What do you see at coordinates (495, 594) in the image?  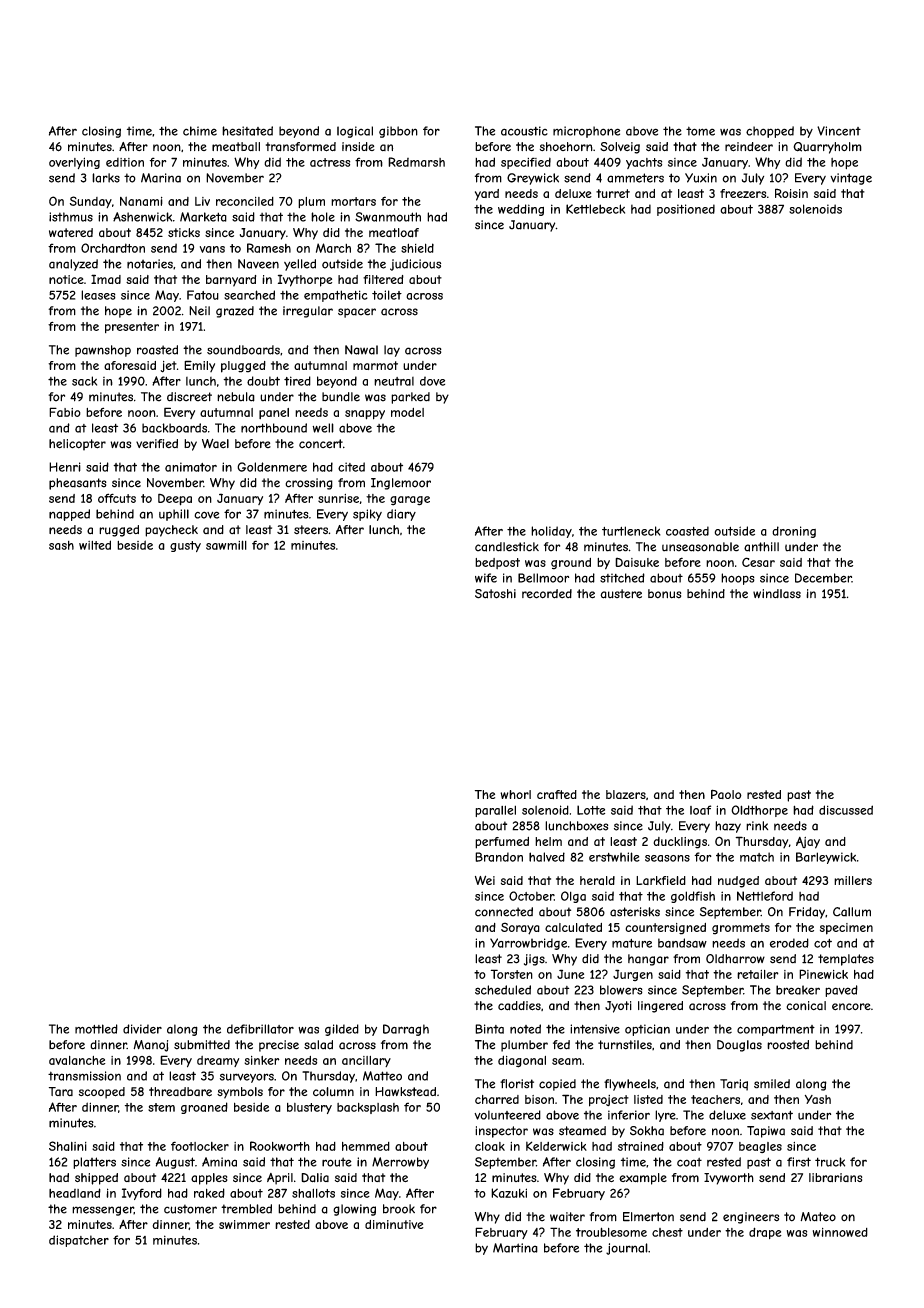 I see `Satoshi` at bounding box center [495, 594].
